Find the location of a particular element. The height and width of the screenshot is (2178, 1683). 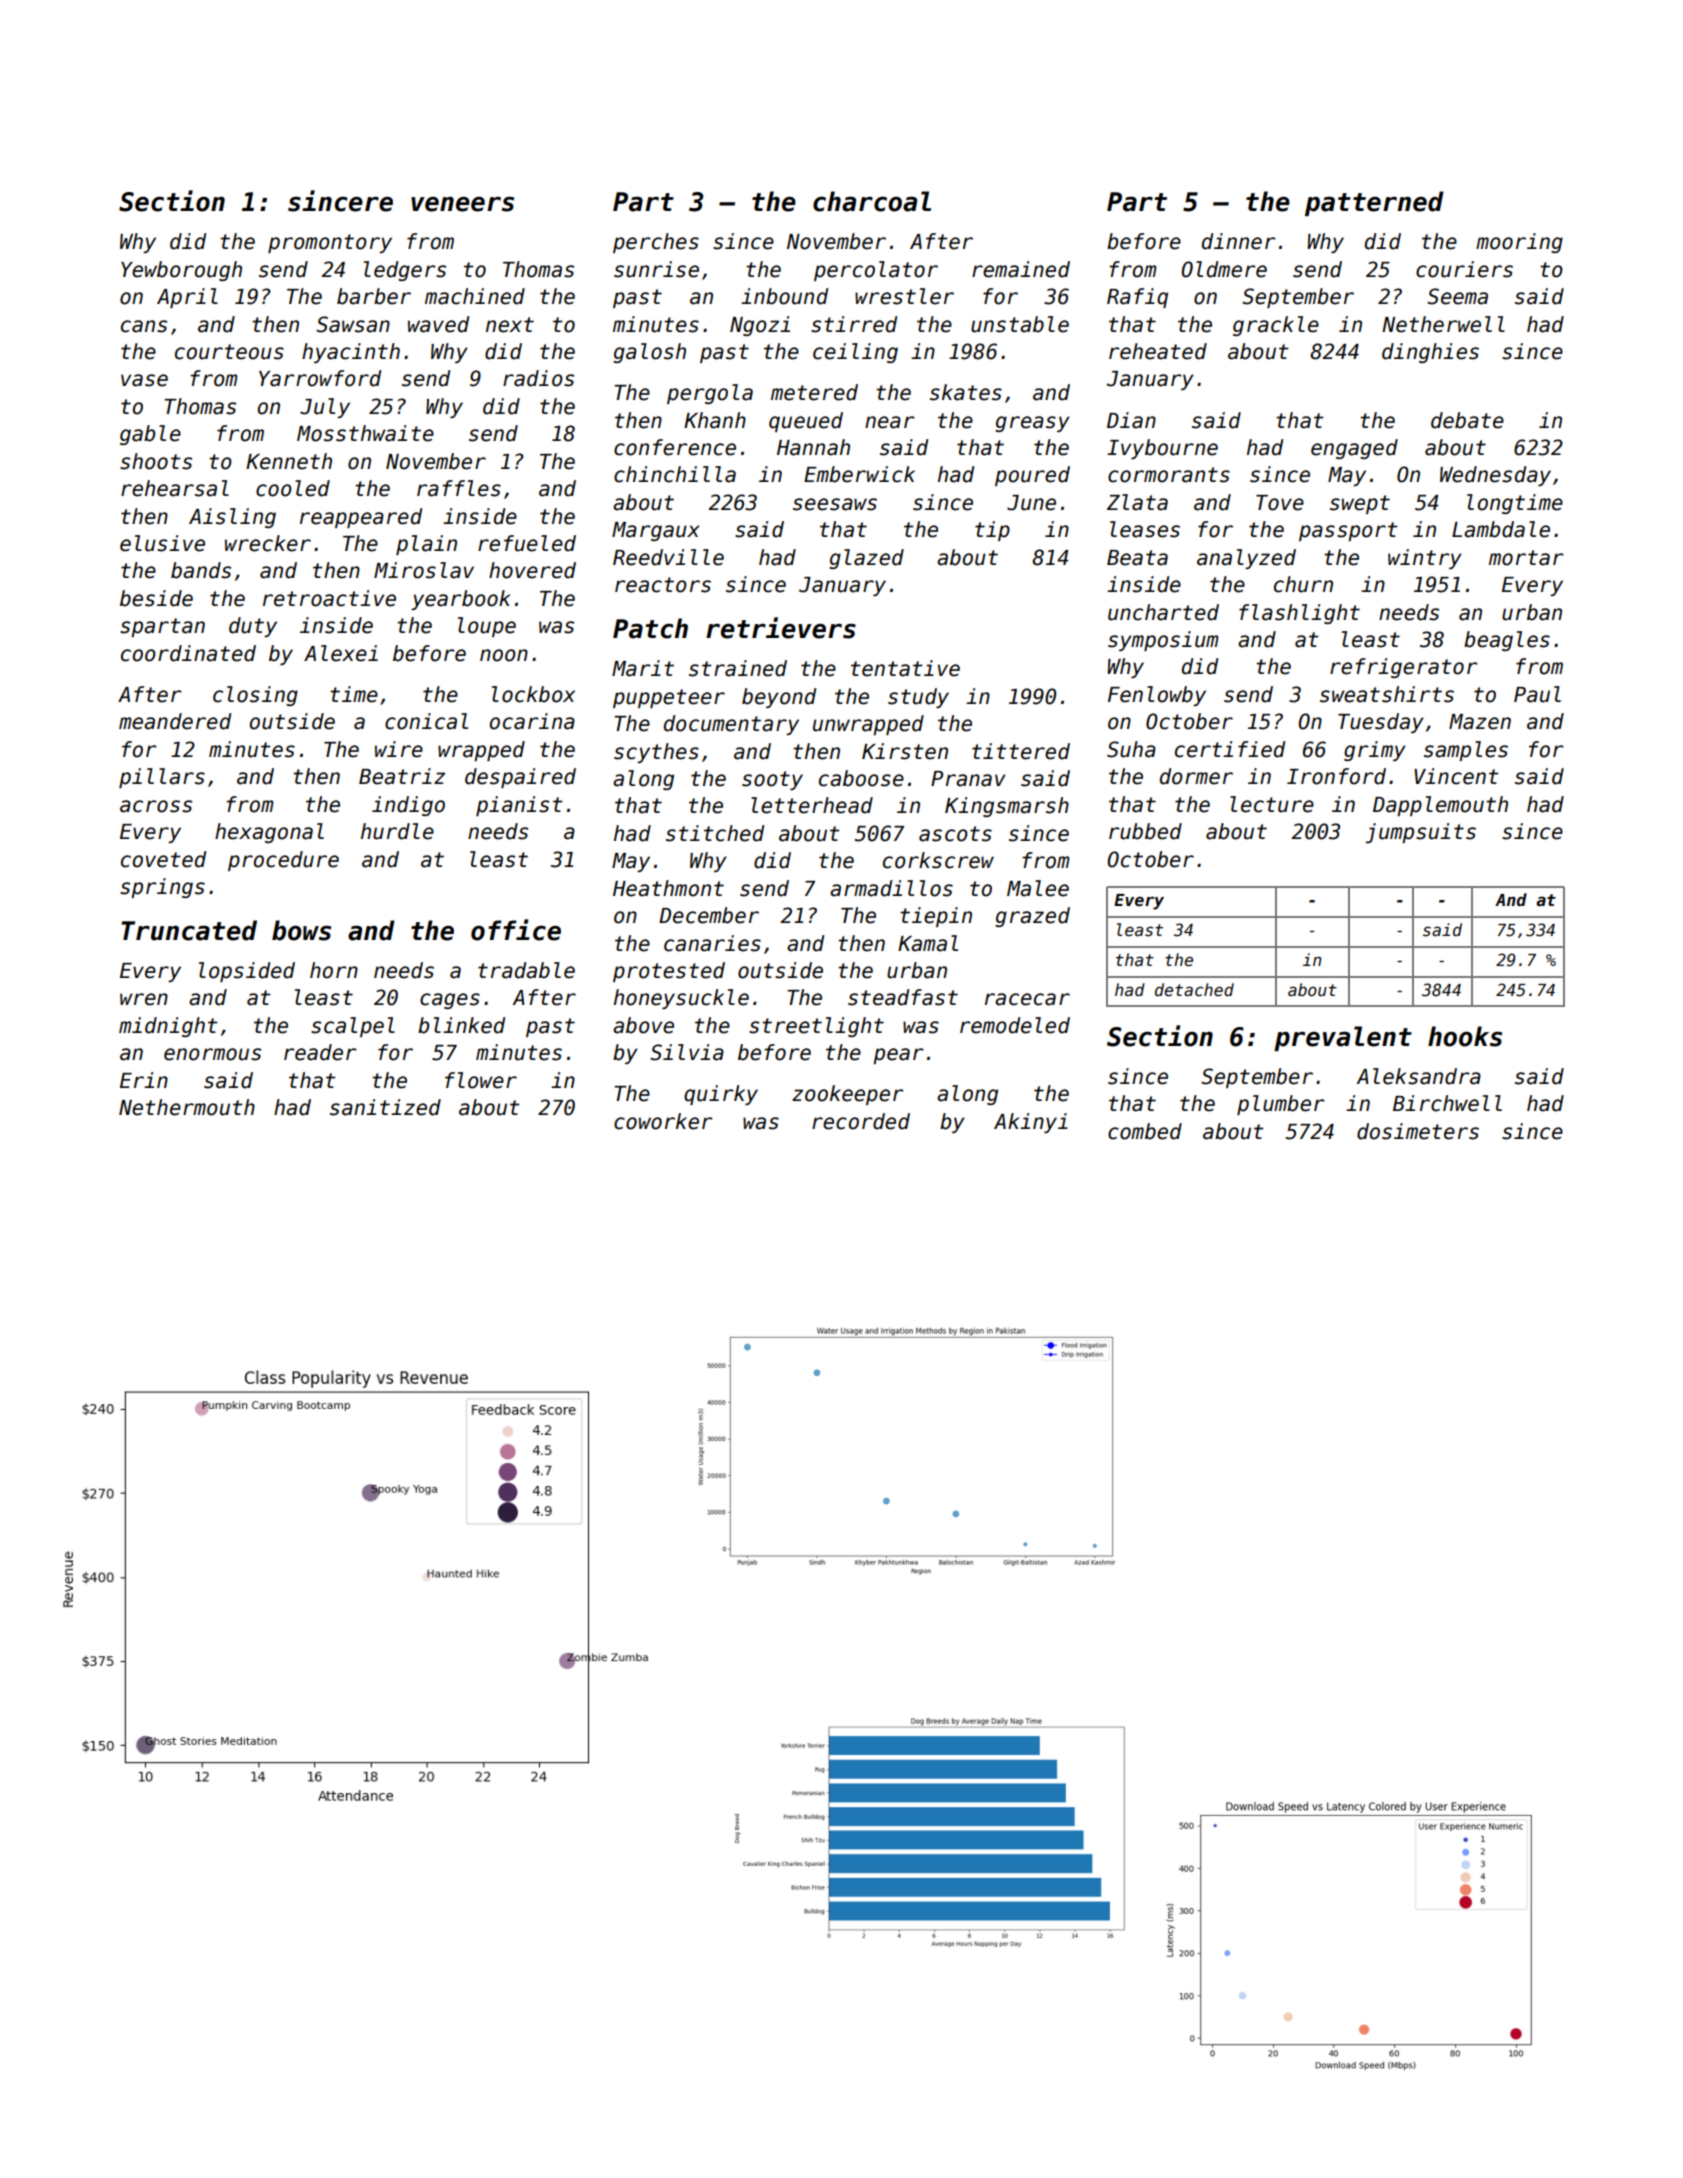

Akinyi is located at coordinates (1031, 1123).
